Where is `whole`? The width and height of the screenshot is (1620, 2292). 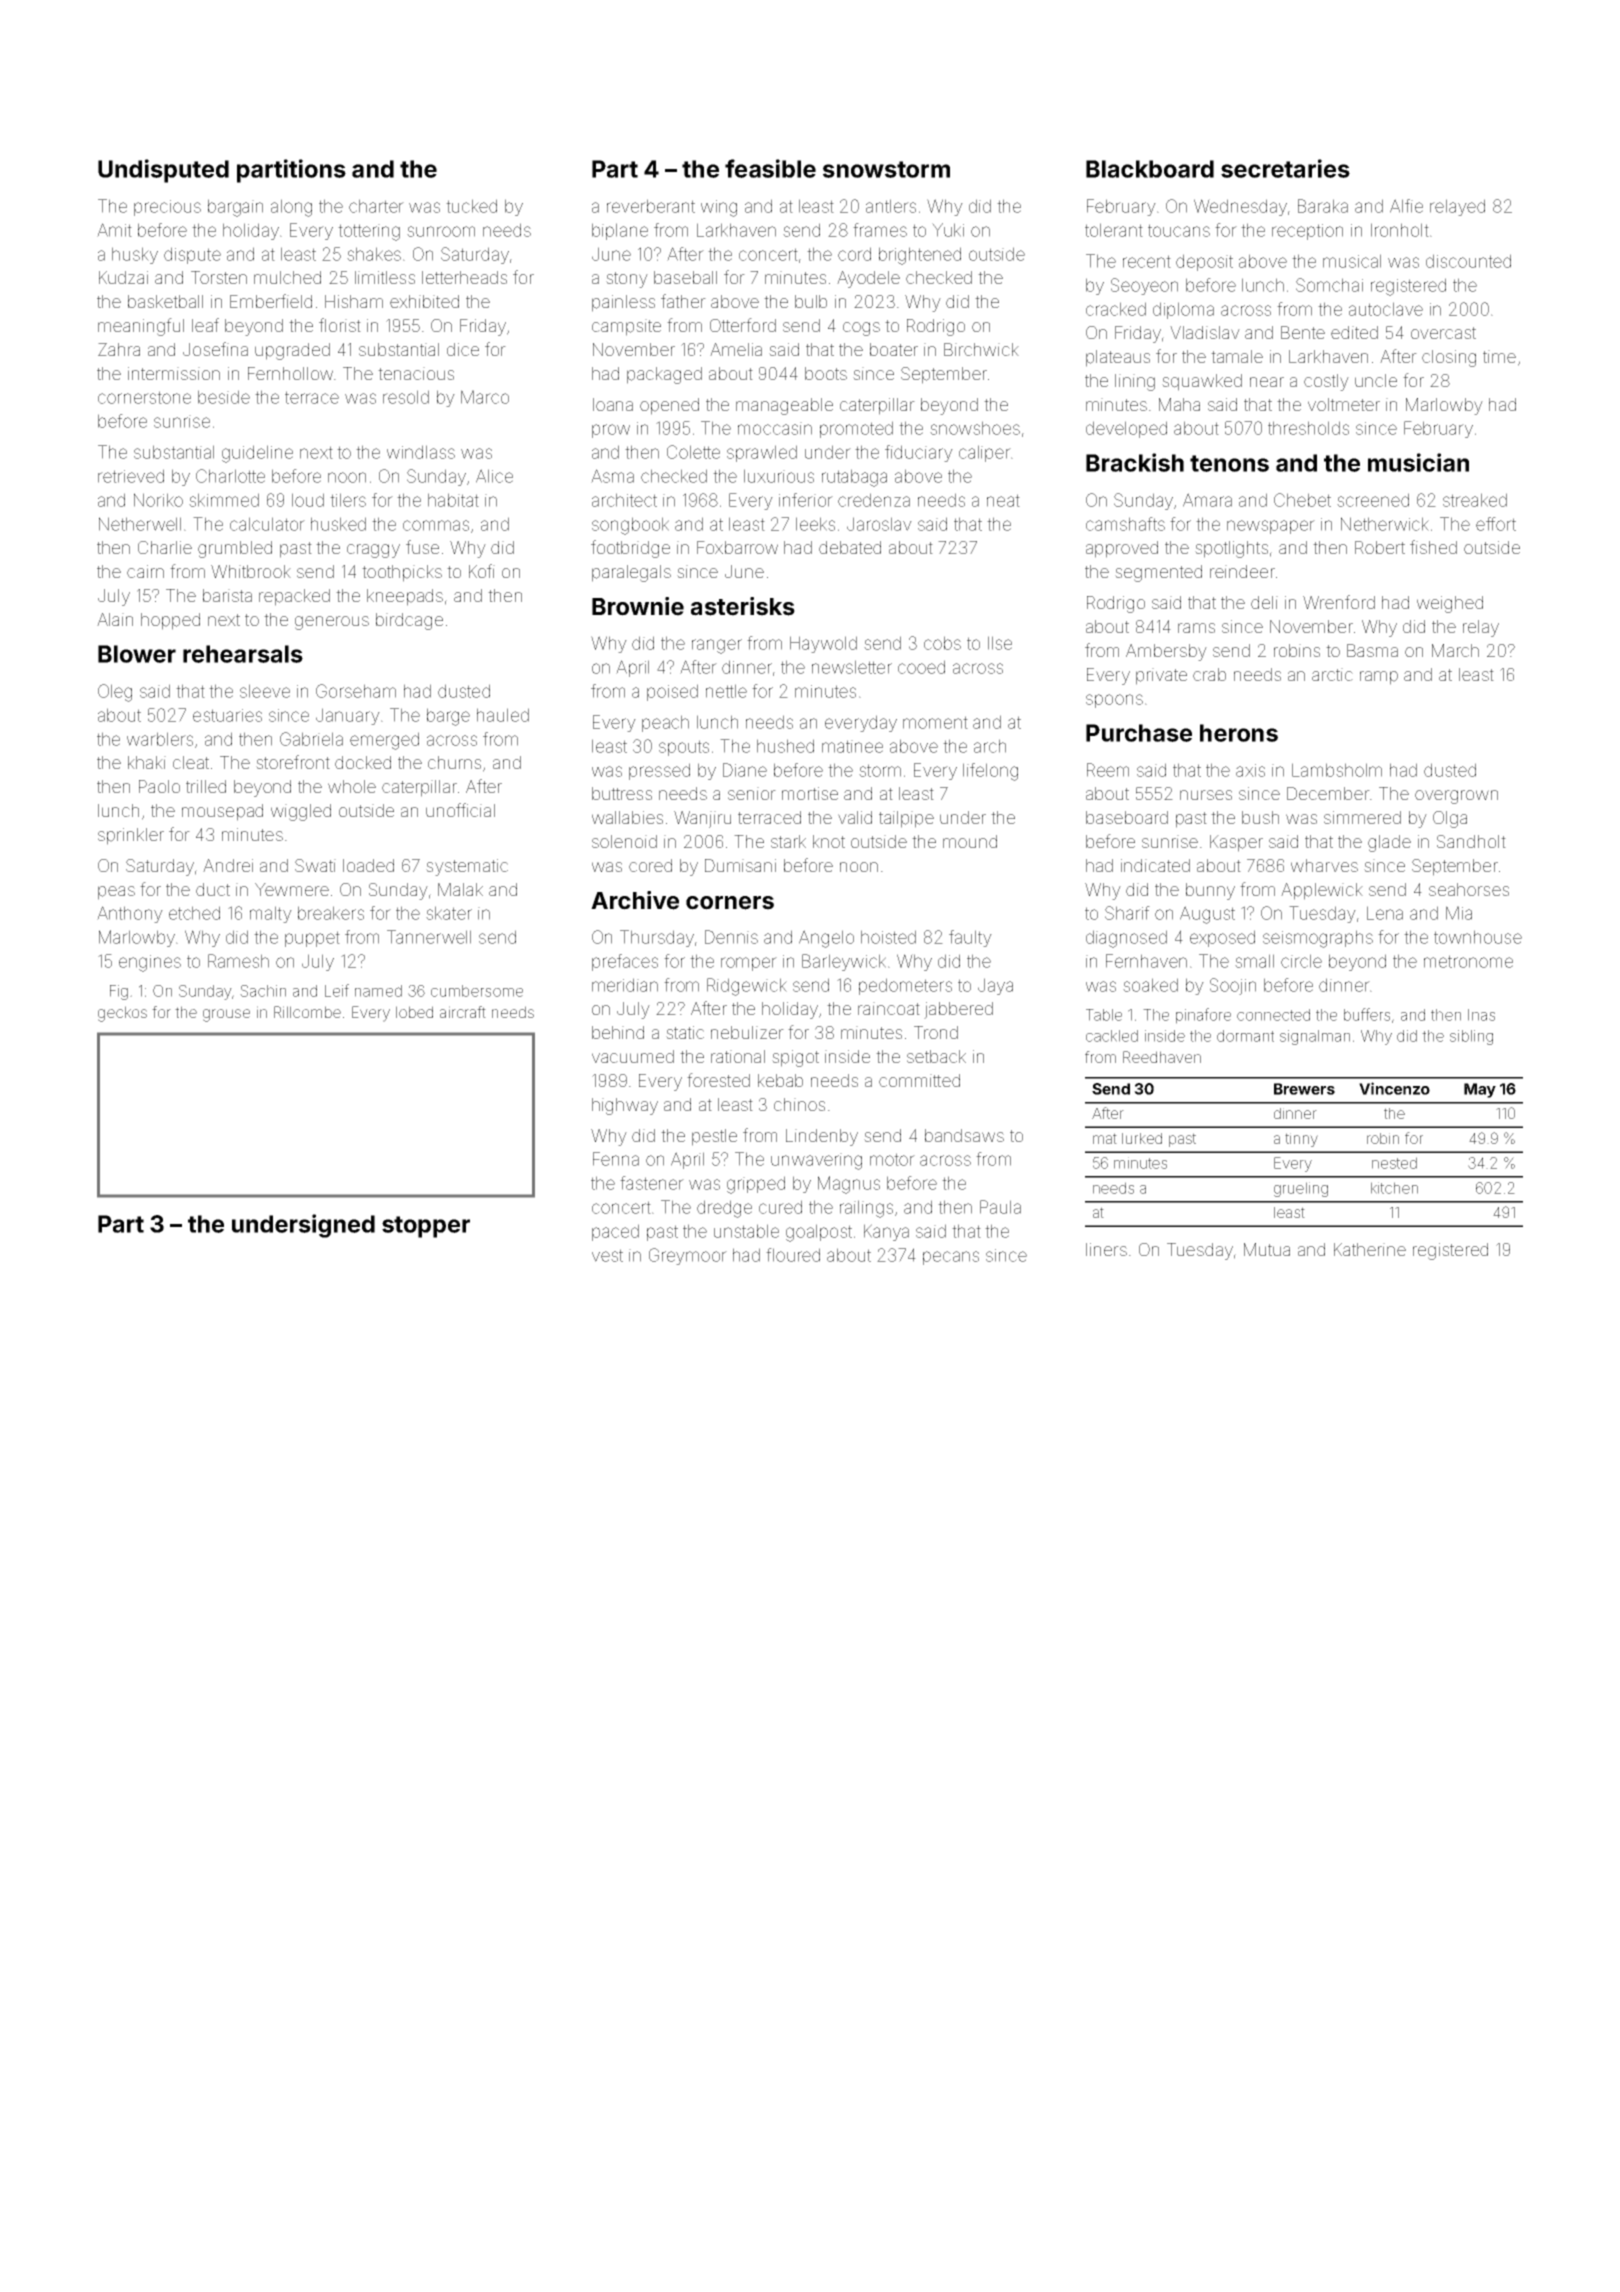
whole is located at coordinates (352, 786).
